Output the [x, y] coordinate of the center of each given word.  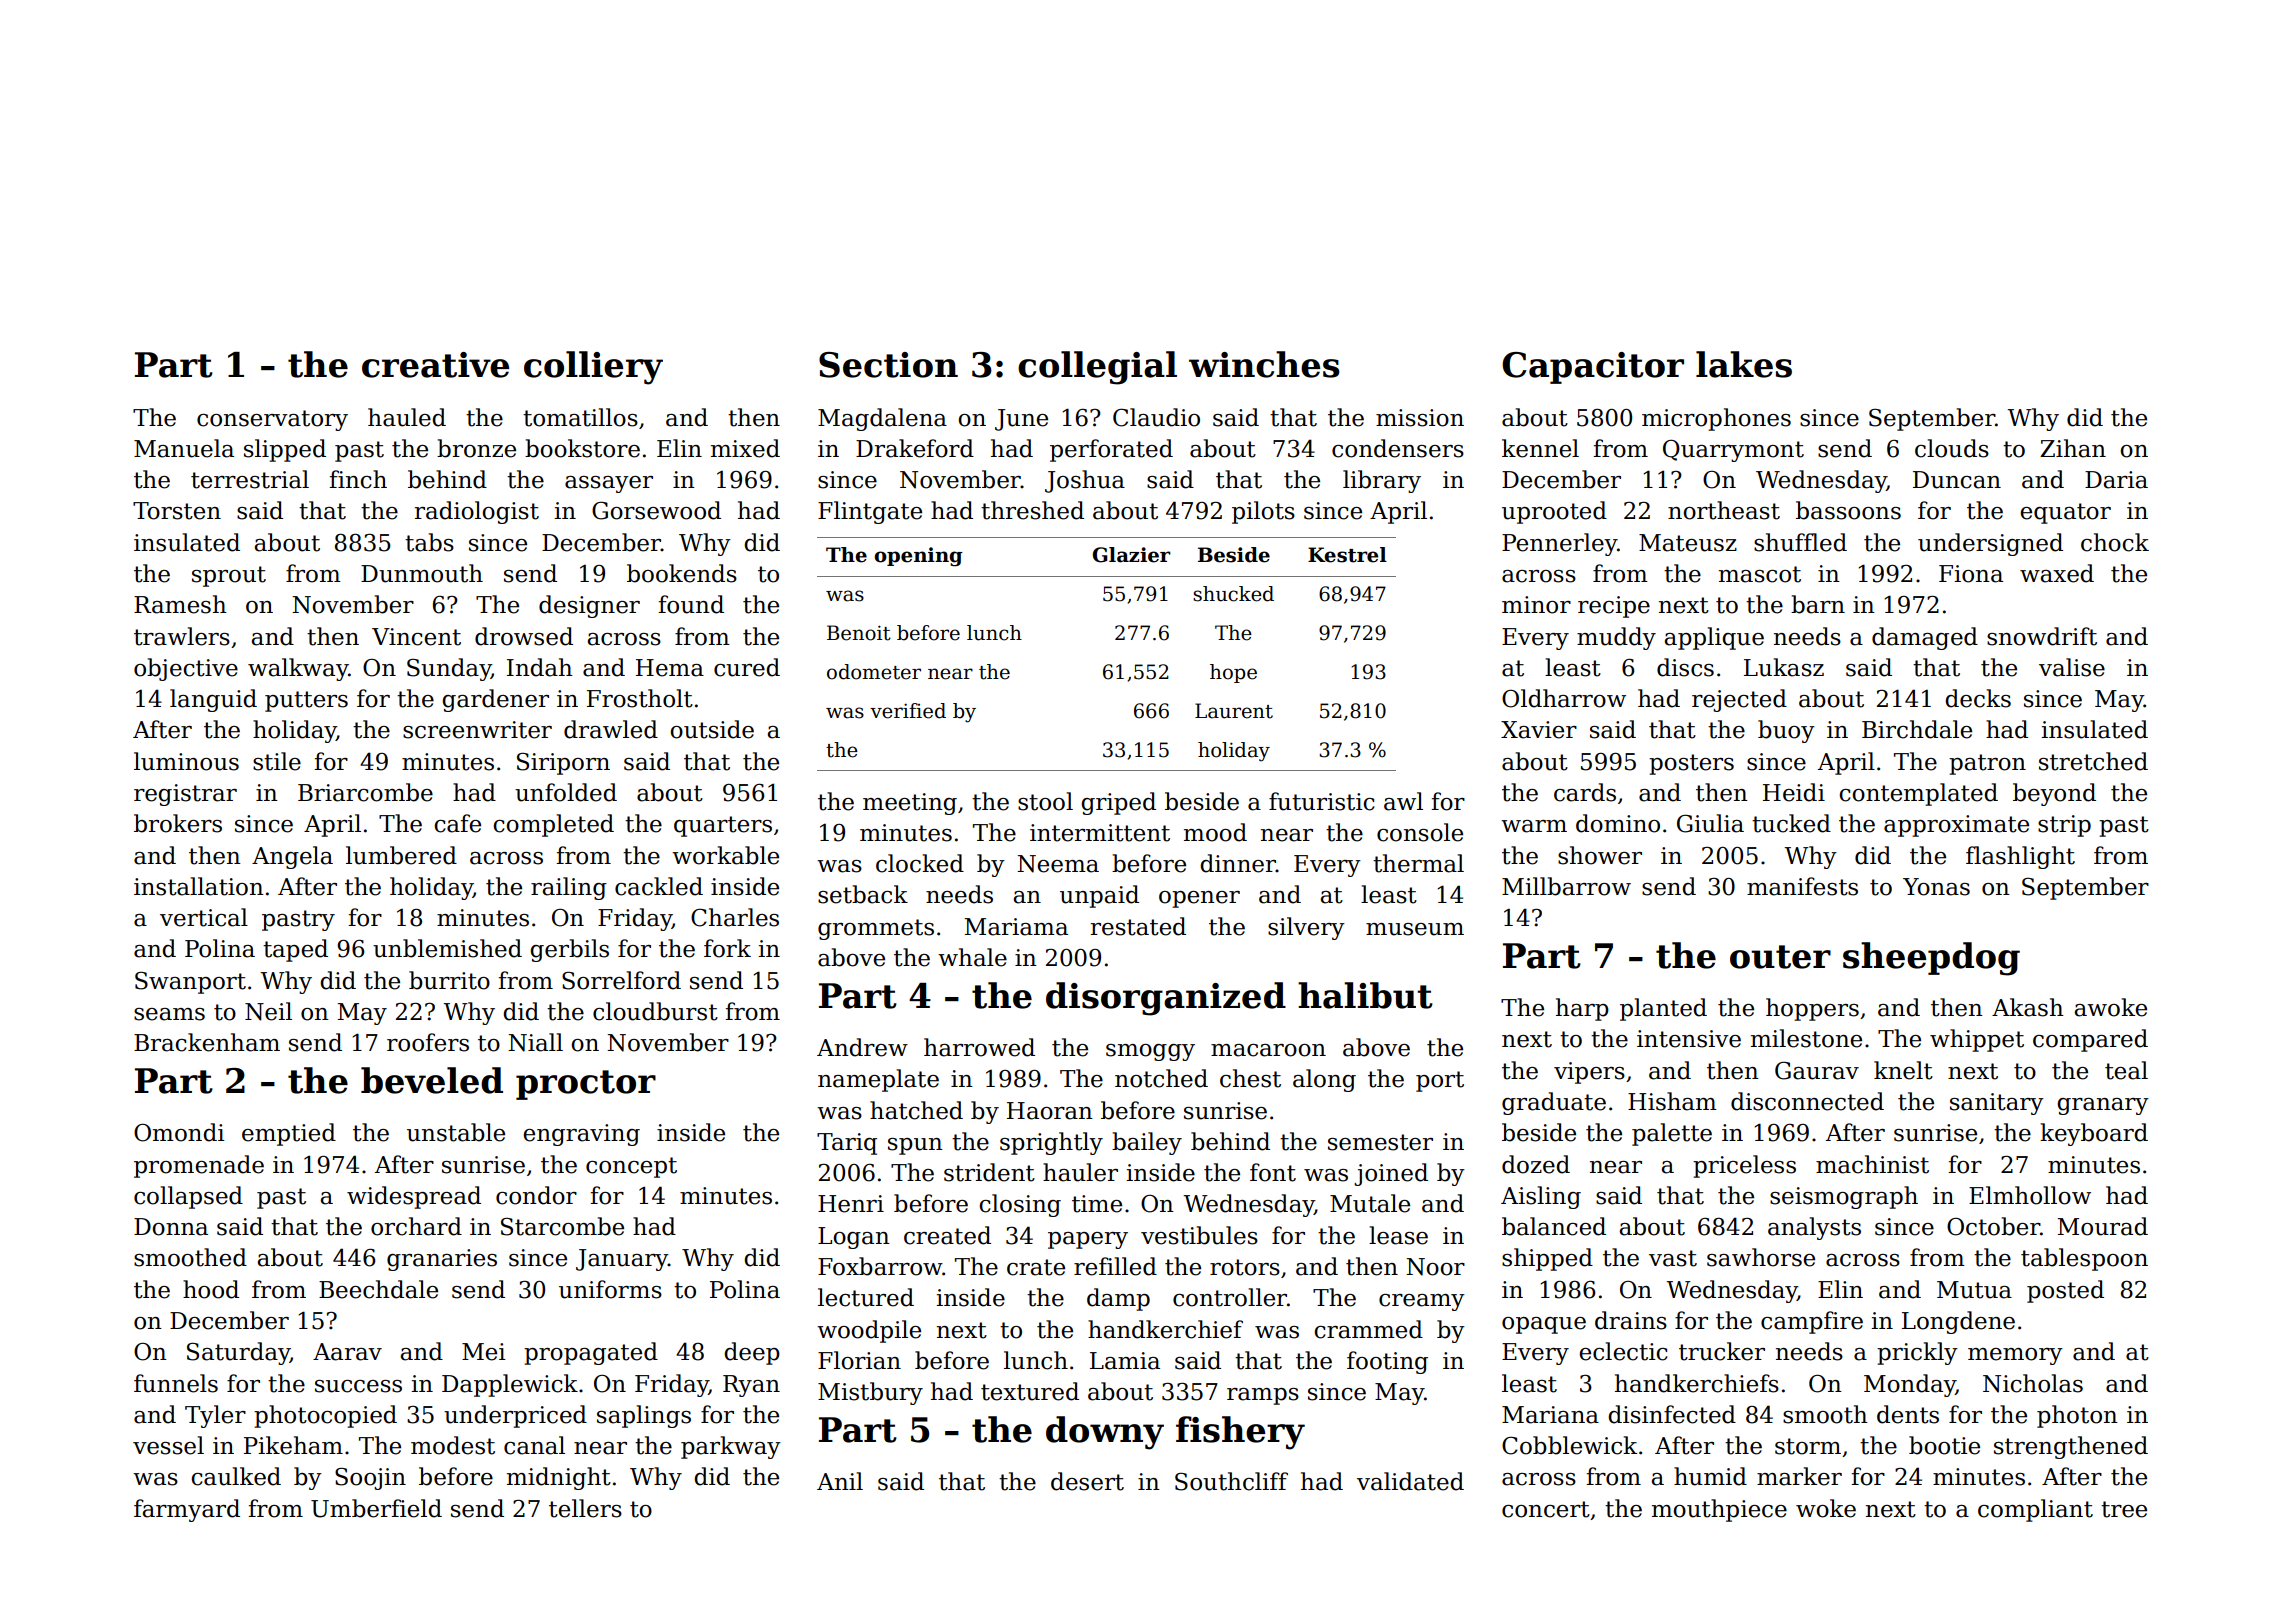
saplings [644, 1416]
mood [1215, 832]
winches [1264, 364]
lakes [1744, 364]
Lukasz [1784, 667]
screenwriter [477, 730]
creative [435, 365]
